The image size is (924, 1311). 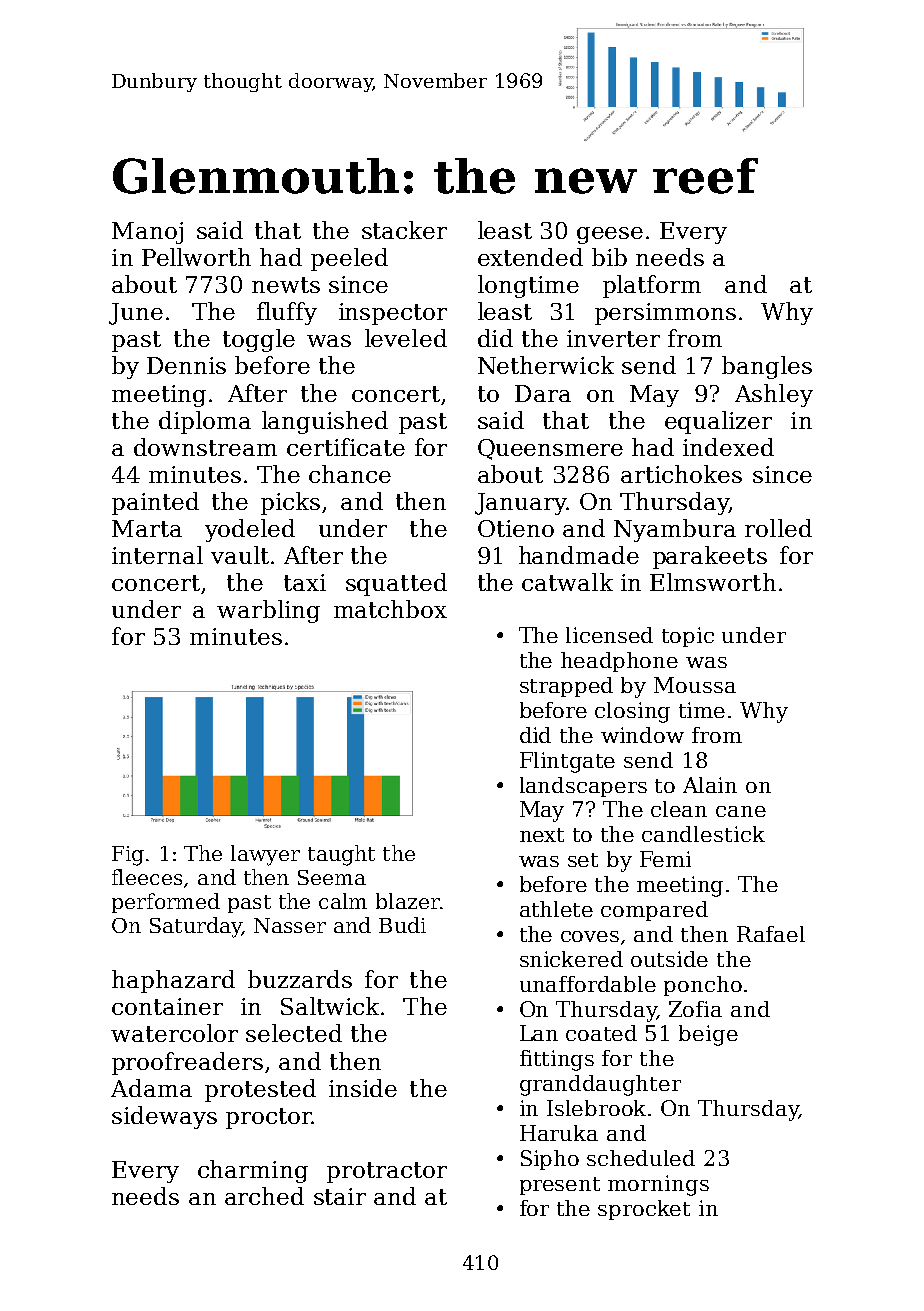 I want to click on toggle, so click(x=259, y=340).
